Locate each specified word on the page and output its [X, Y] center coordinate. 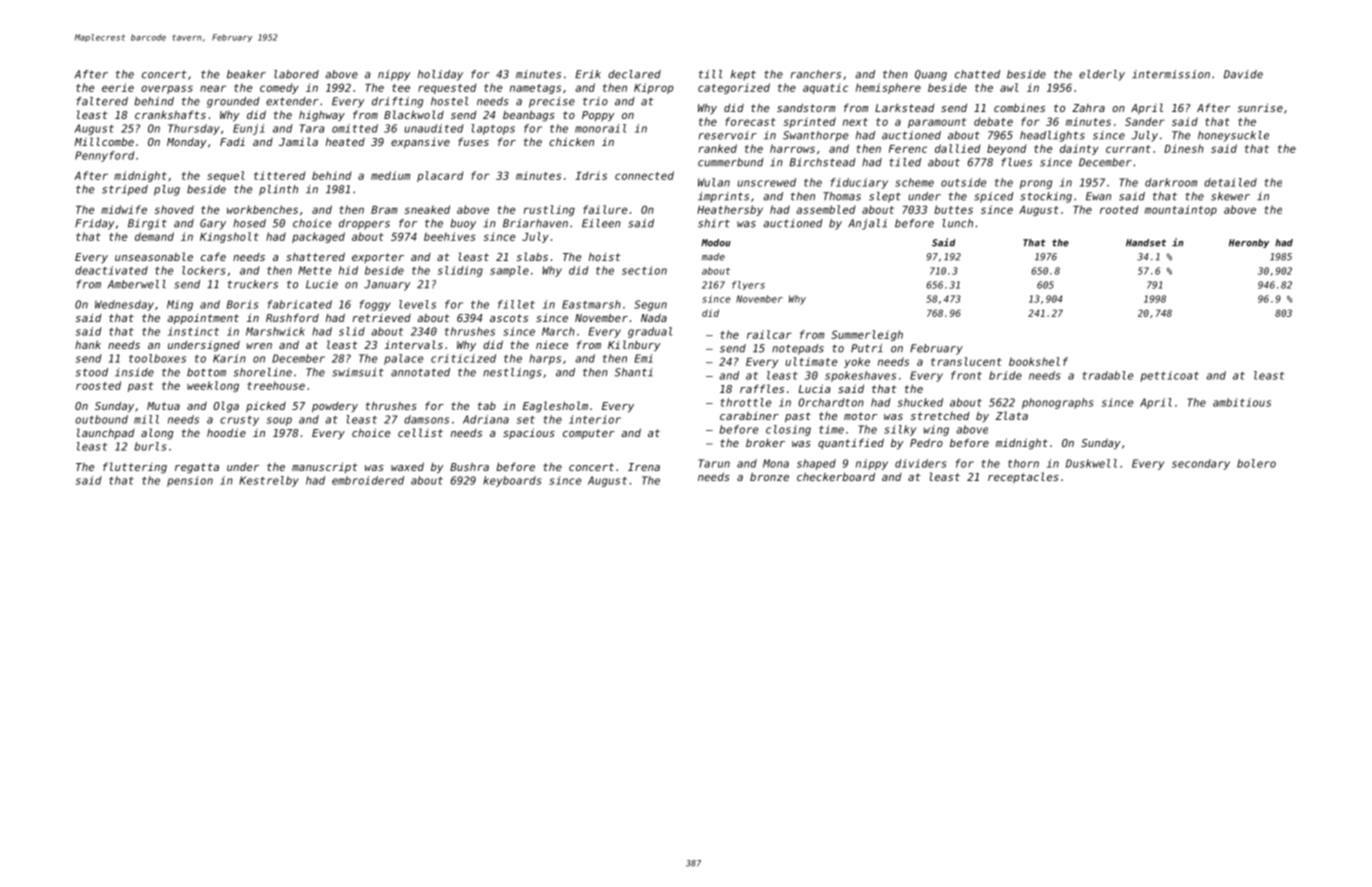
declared [634, 74]
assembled [825, 209]
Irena [644, 467]
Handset [1146, 243]
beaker [246, 74]
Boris [242, 304]
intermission [1171, 74]
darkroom [1171, 182]
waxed [407, 466]
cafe [213, 256]
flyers [748, 285]
